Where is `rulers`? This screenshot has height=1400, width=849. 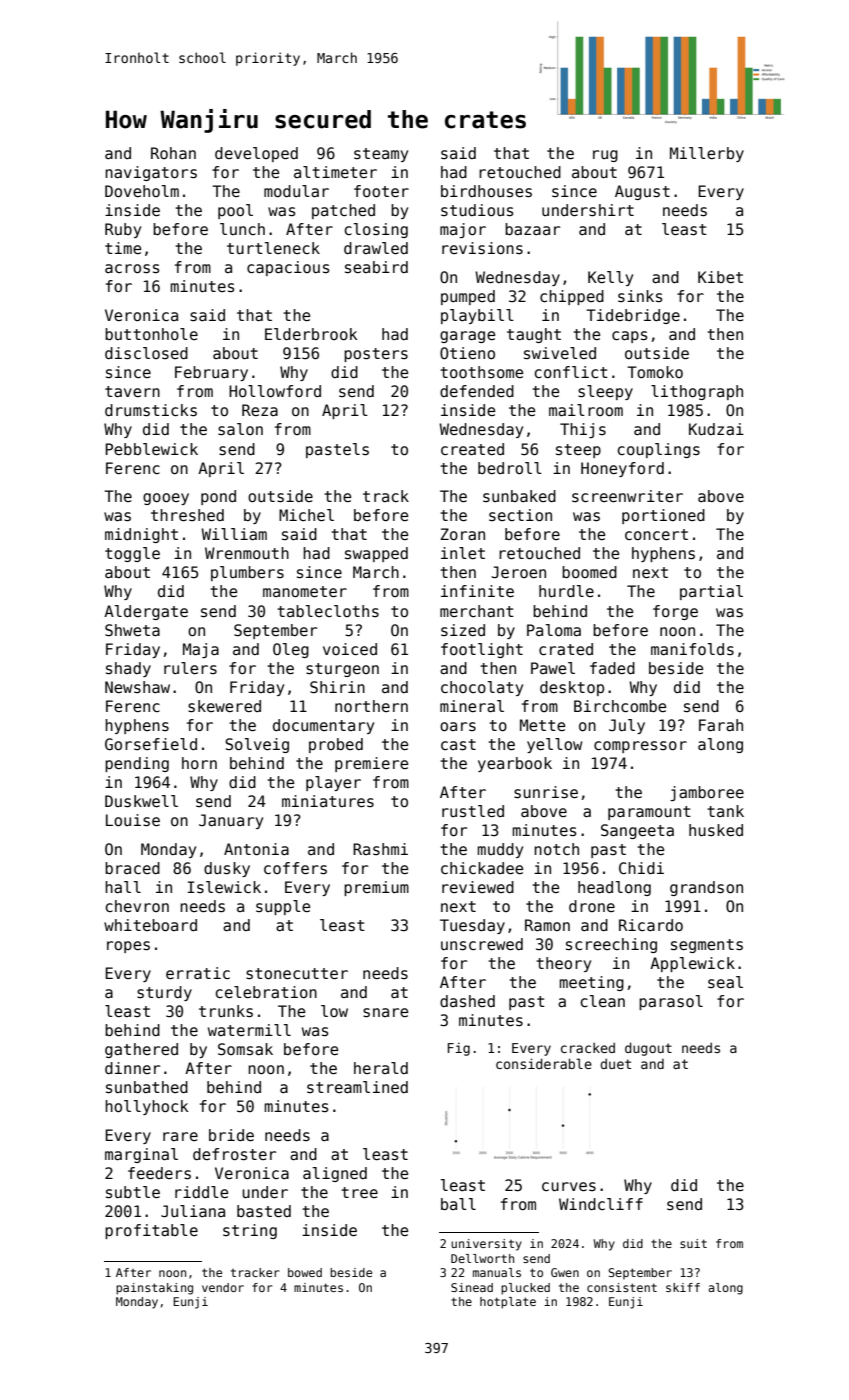 rulers is located at coordinates (190, 668).
